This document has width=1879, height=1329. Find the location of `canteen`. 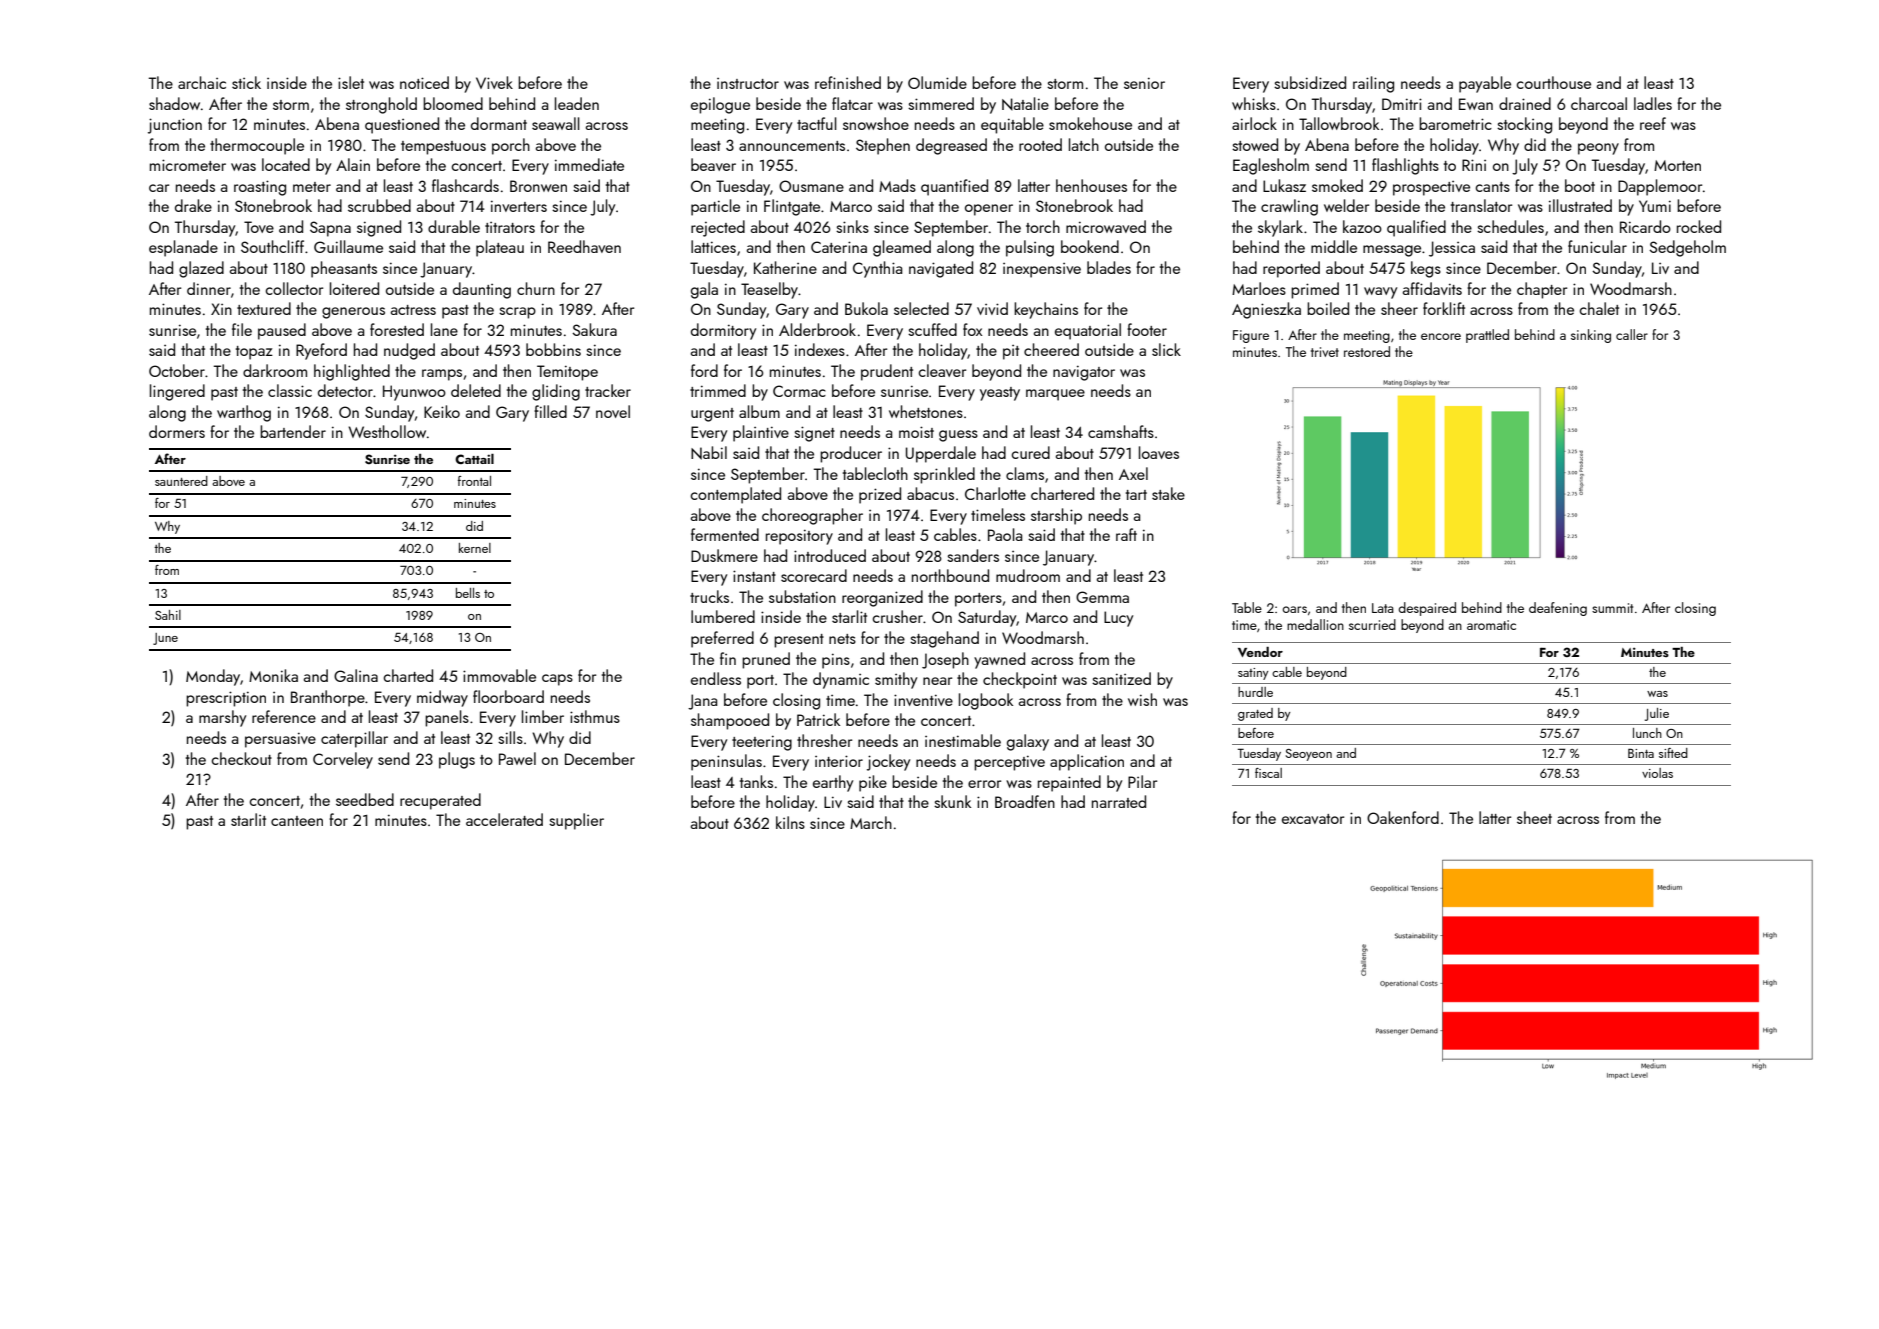

canteen is located at coordinates (297, 821).
